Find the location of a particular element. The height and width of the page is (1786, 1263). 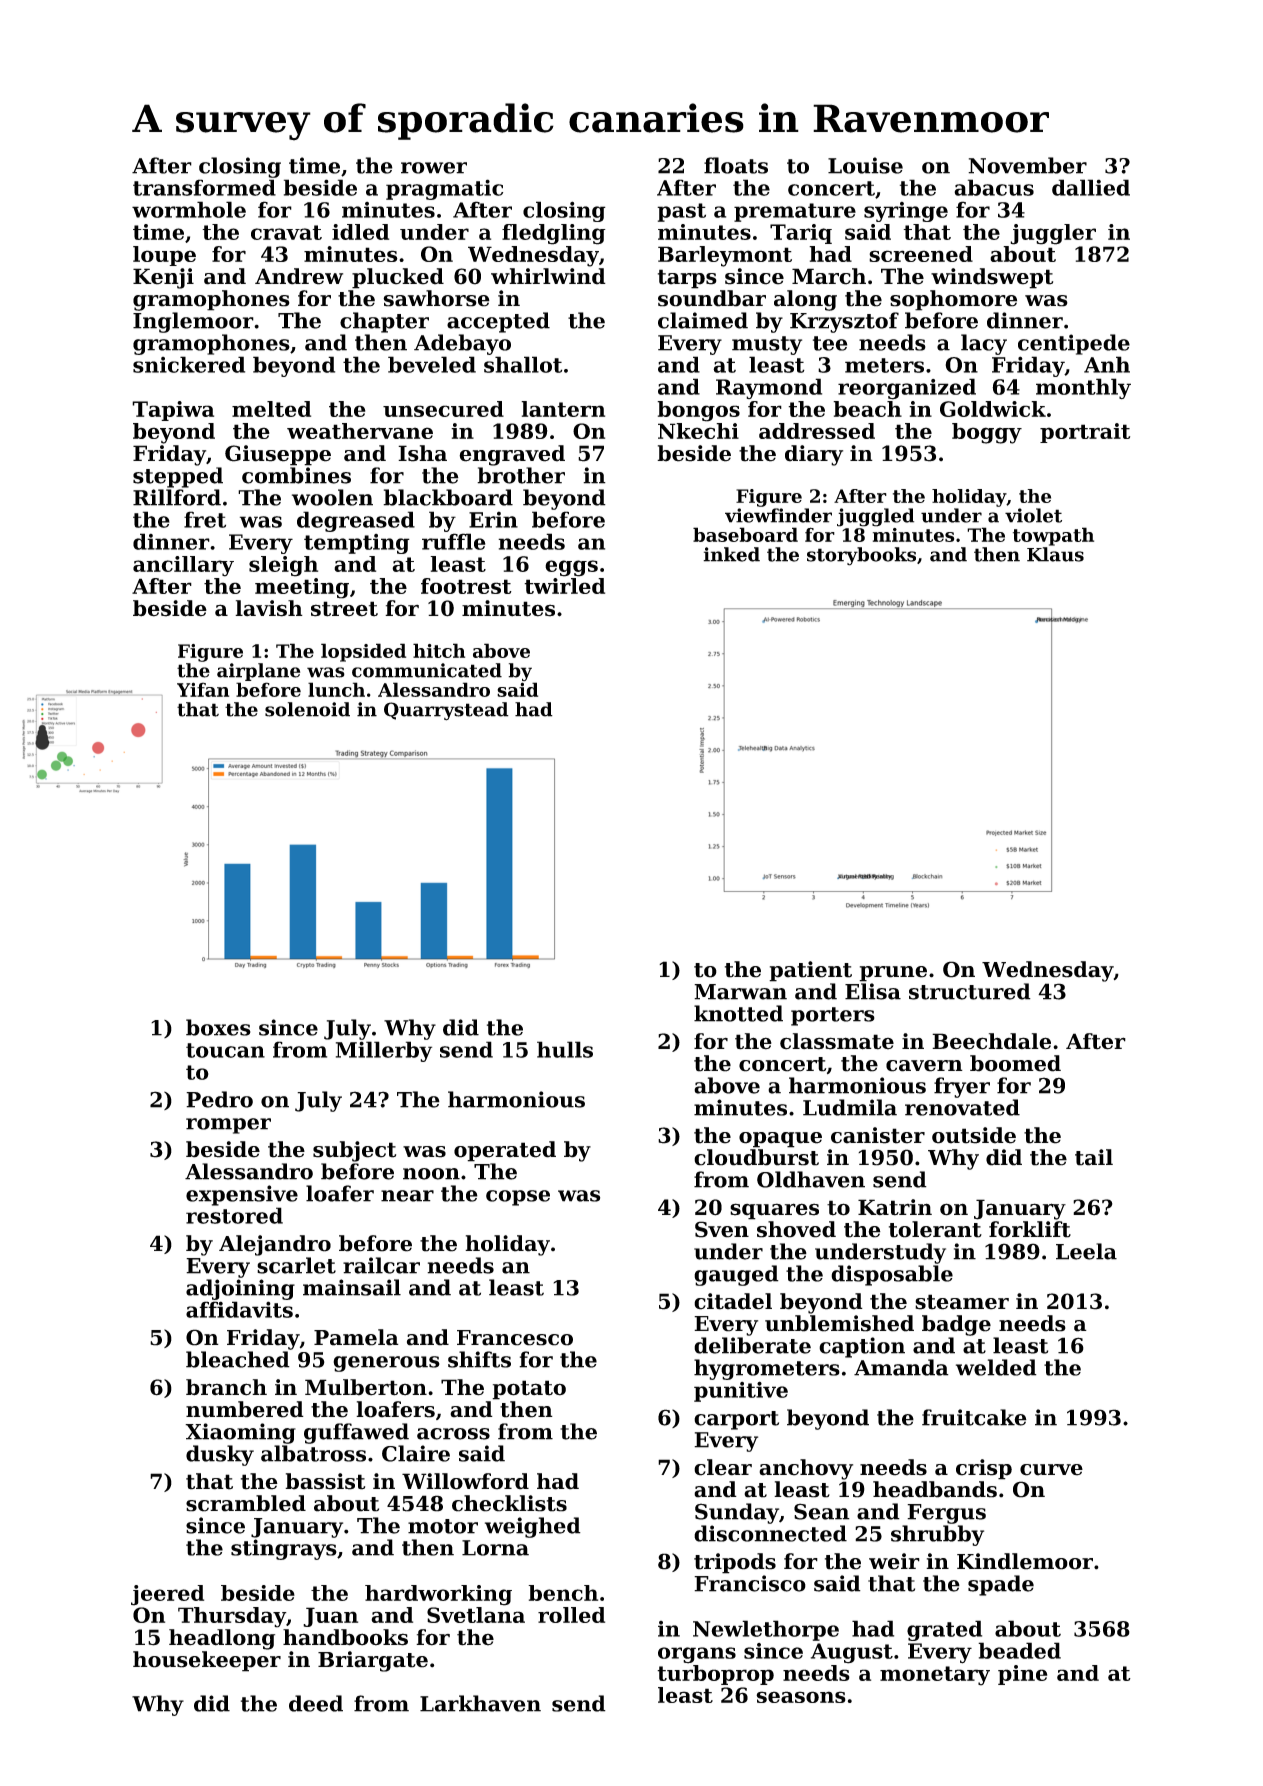

abacus is located at coordinates (994, 187).
